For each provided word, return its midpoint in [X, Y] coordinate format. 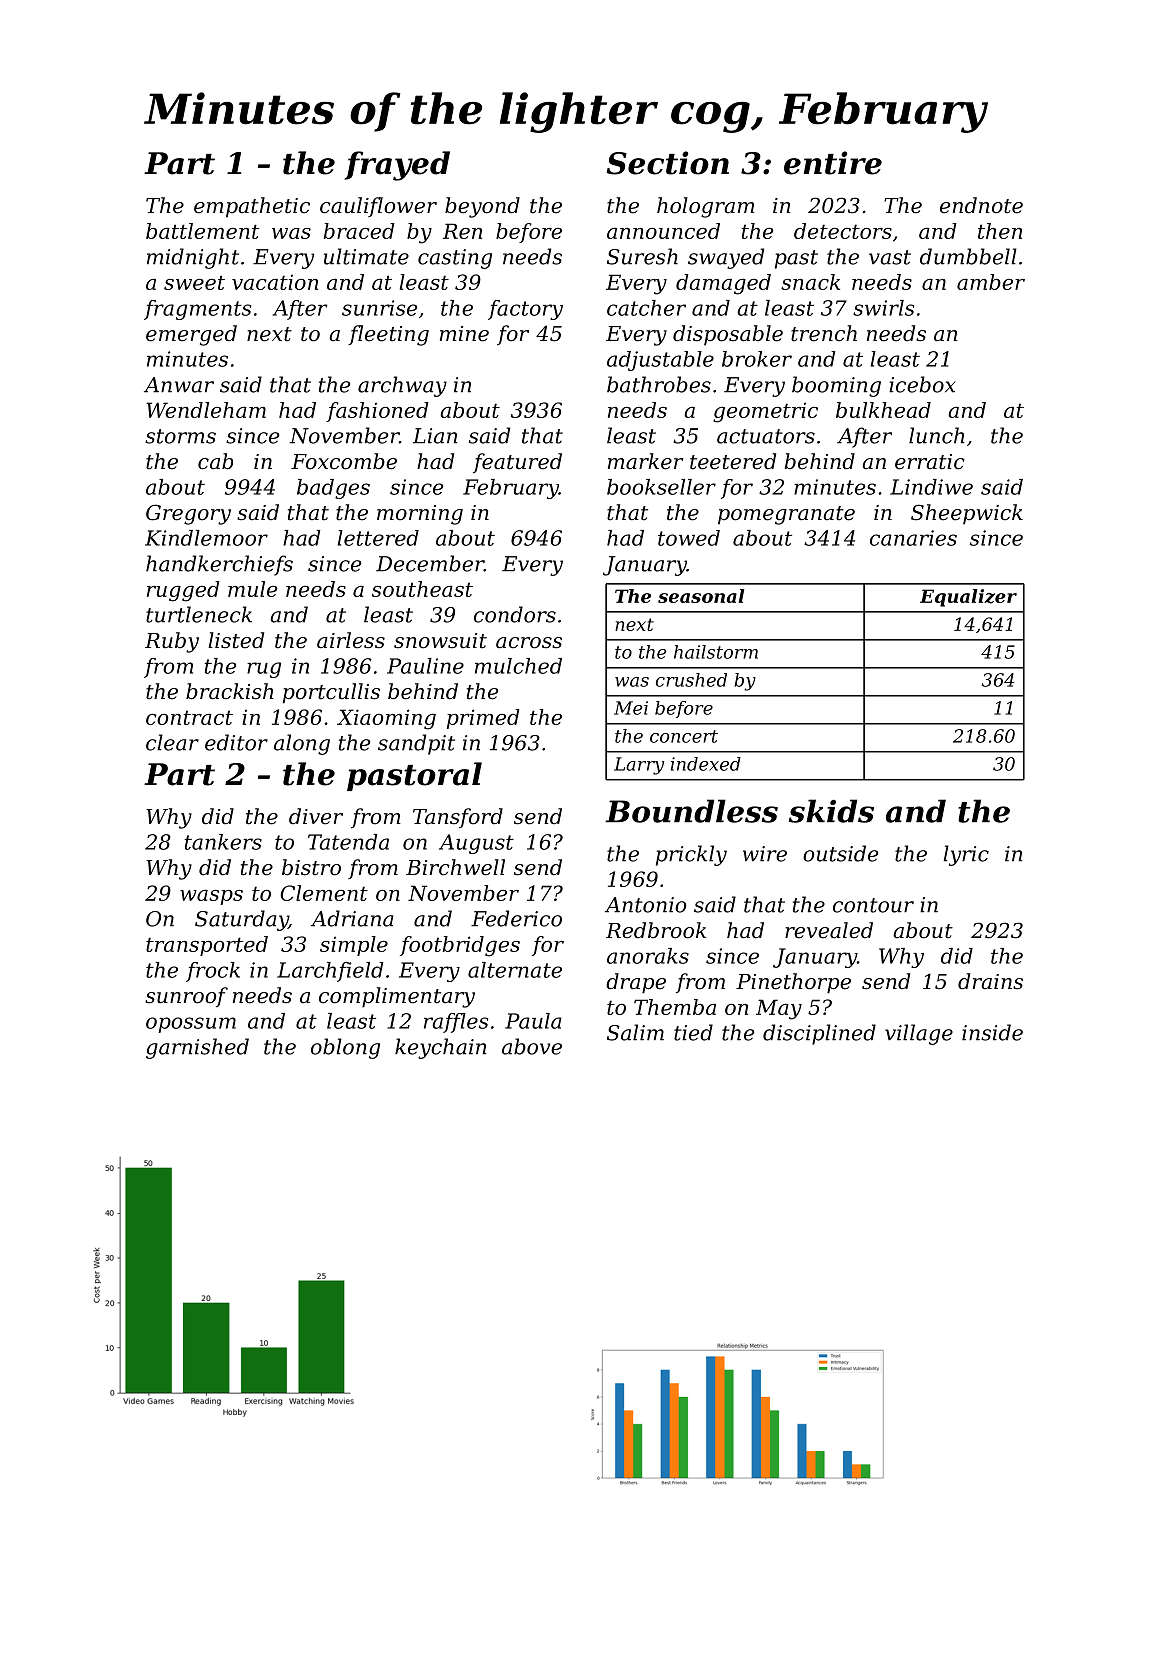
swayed [726, 258]
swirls [883, 308]
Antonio [646, 905]
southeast [422, 589]
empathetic [252, 207]
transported [207, 946]
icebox [922, 384]
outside [840, 853]
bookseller [661, 487]
